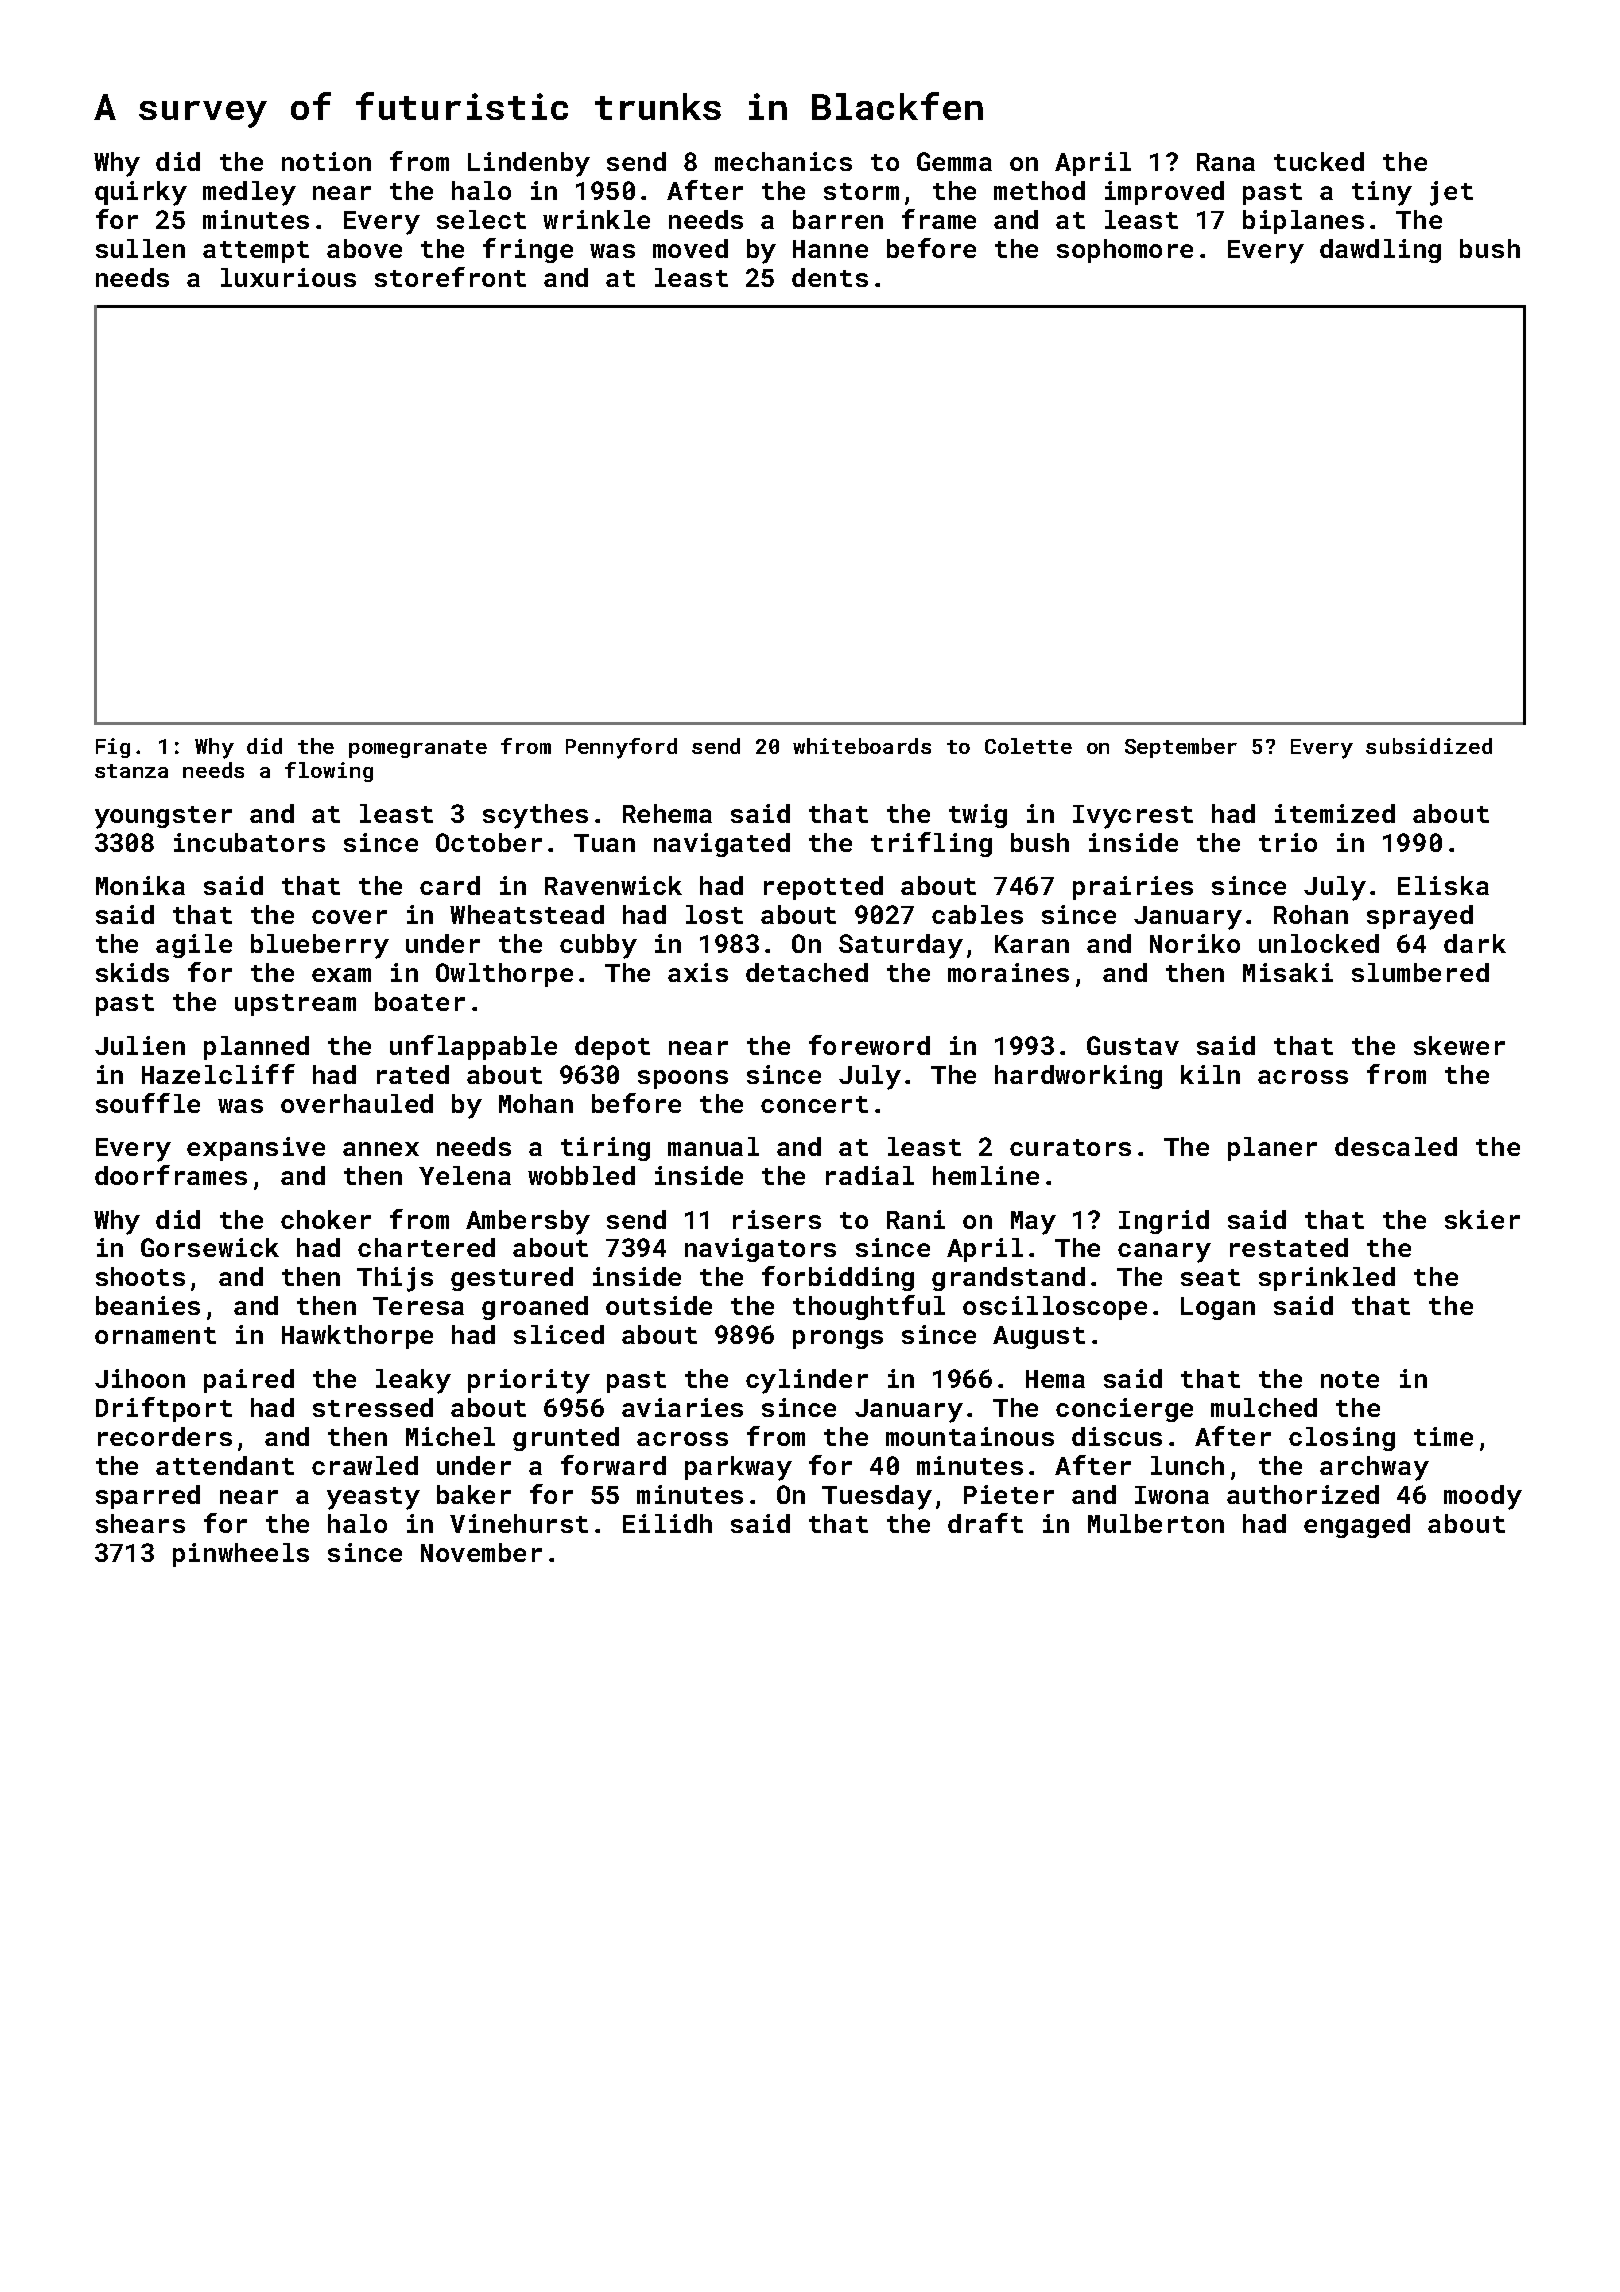 This screenshot has height=2292, width=1620. Describe the element at coordinates (783, 161) in the screenshot. I see `mechanics` at that location.
